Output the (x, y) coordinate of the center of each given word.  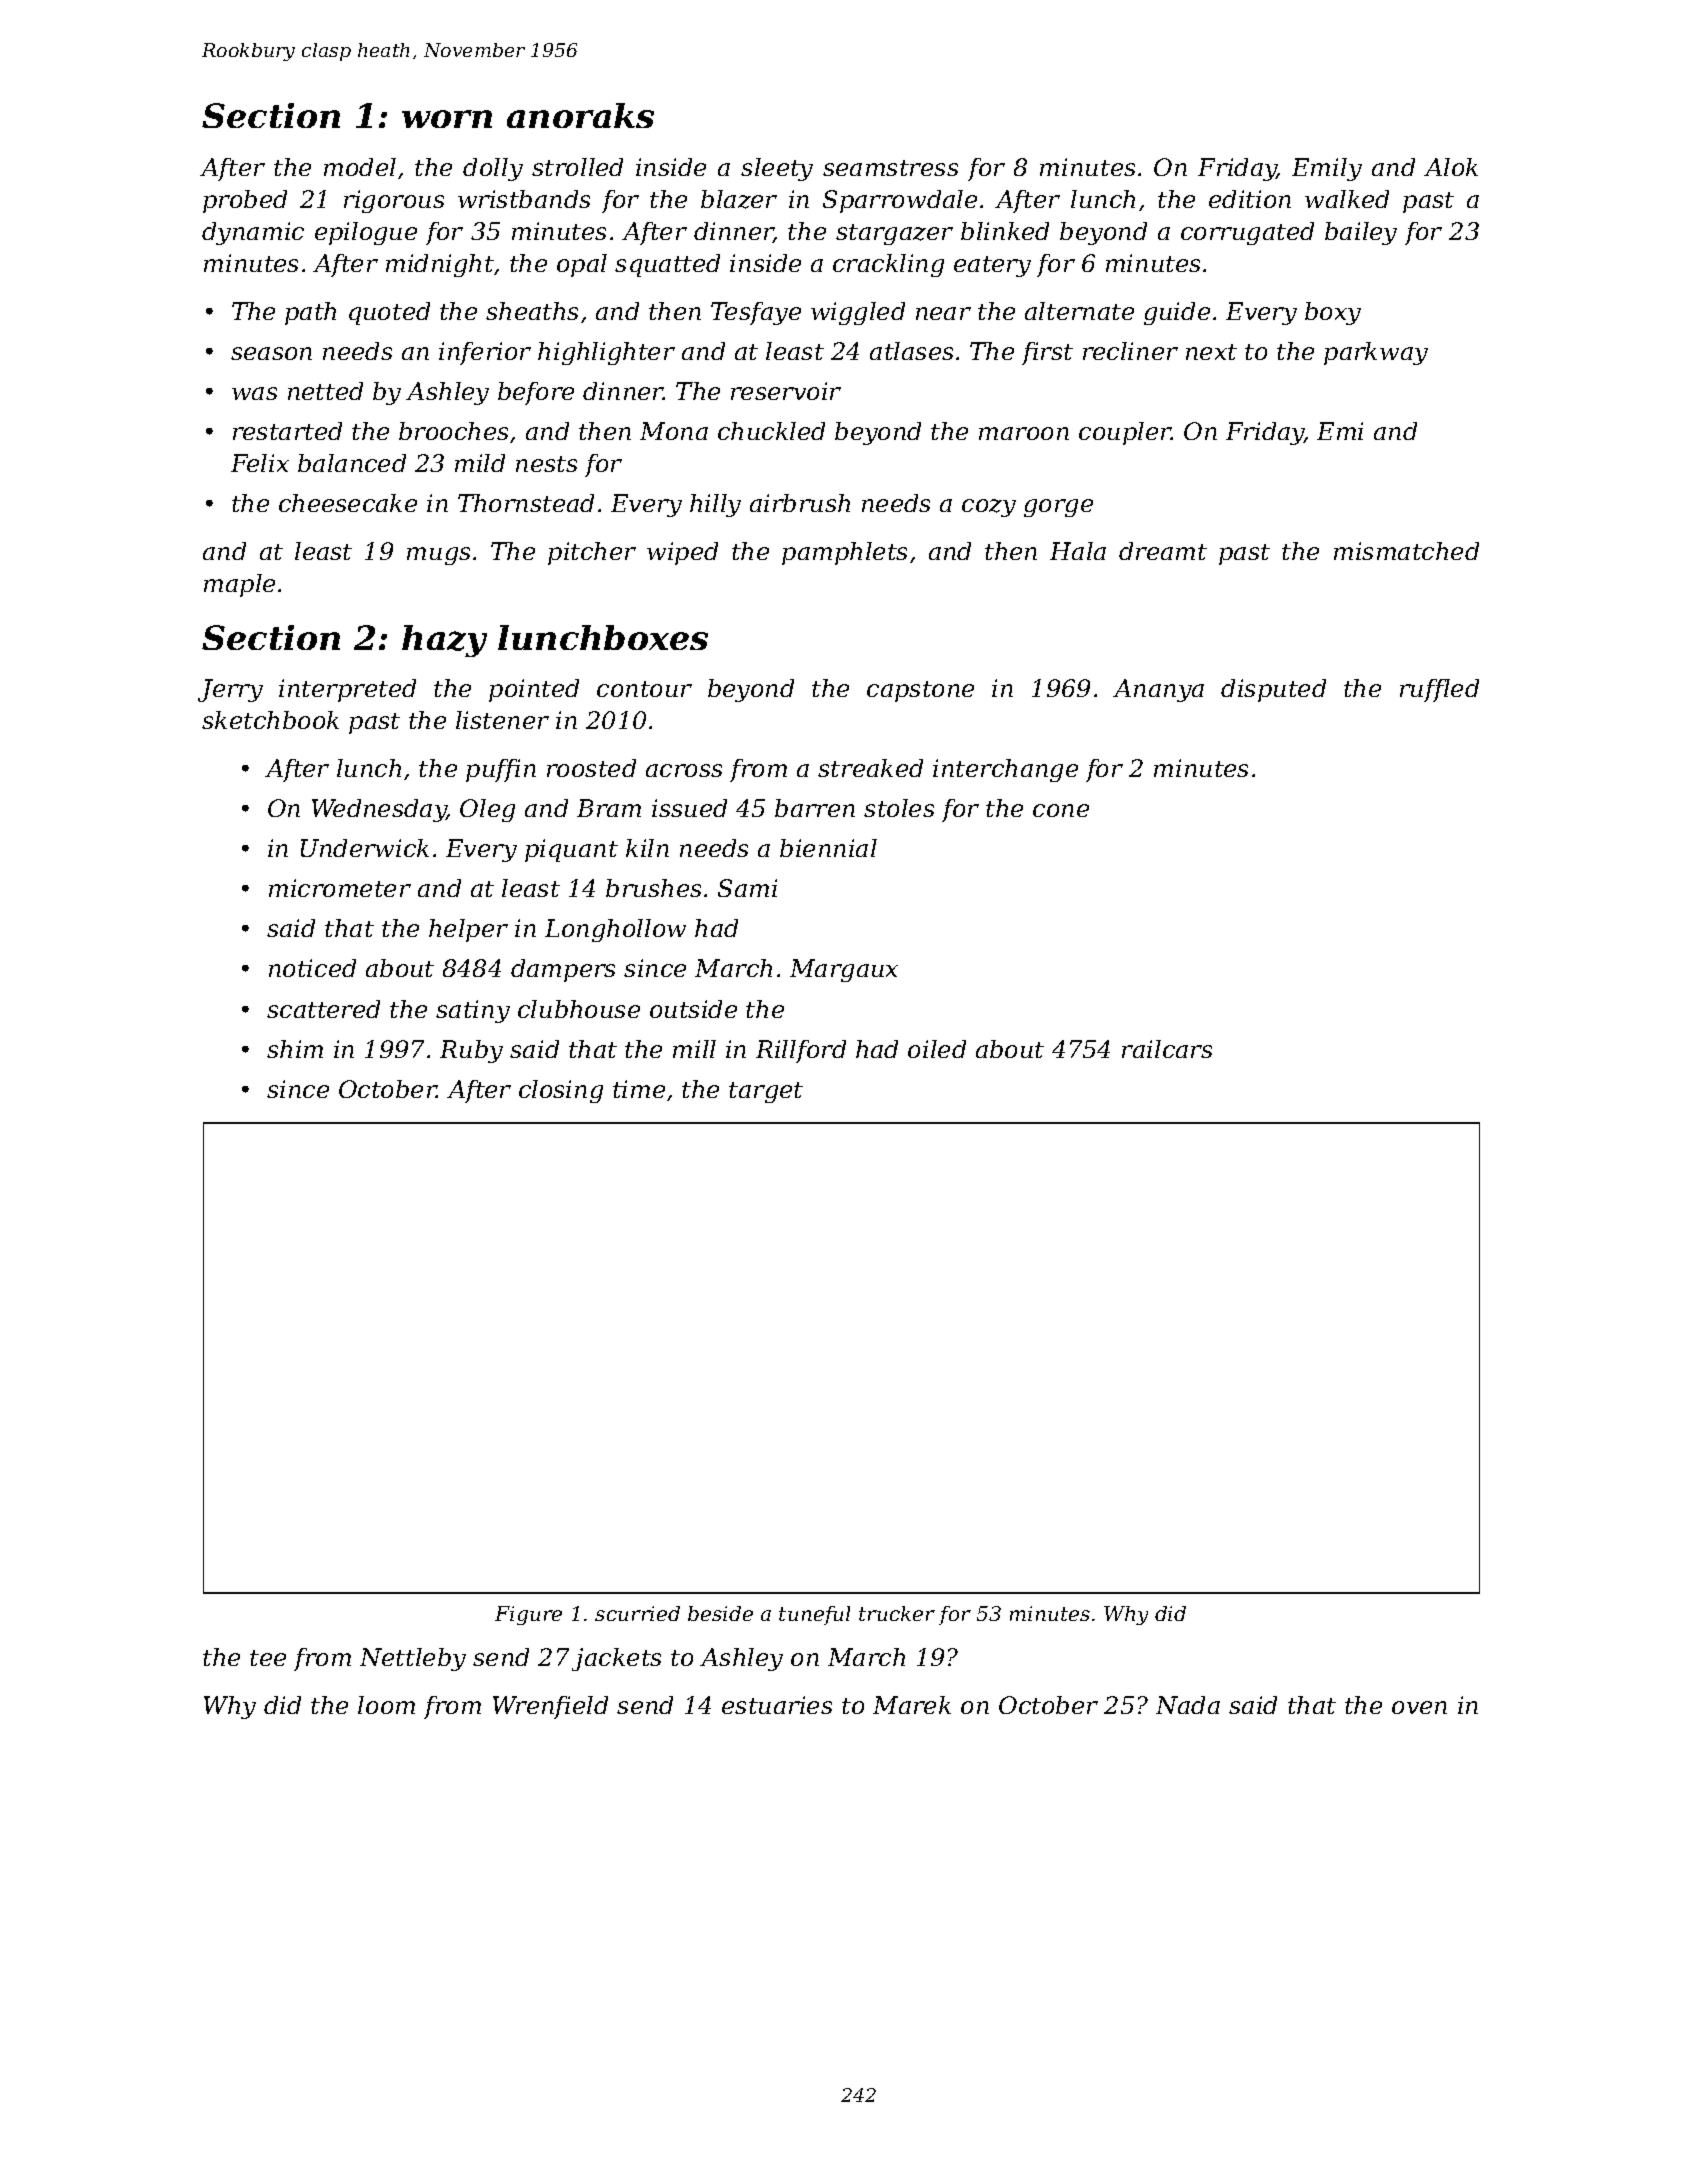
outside (693, 1009)
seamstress (890, 168)
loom (386, 1705)
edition (1250, 199)
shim (295, 1049)
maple (239, 585)
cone (1061, 810)
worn (447, 119)
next (1211, 352)
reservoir (786, 391)
